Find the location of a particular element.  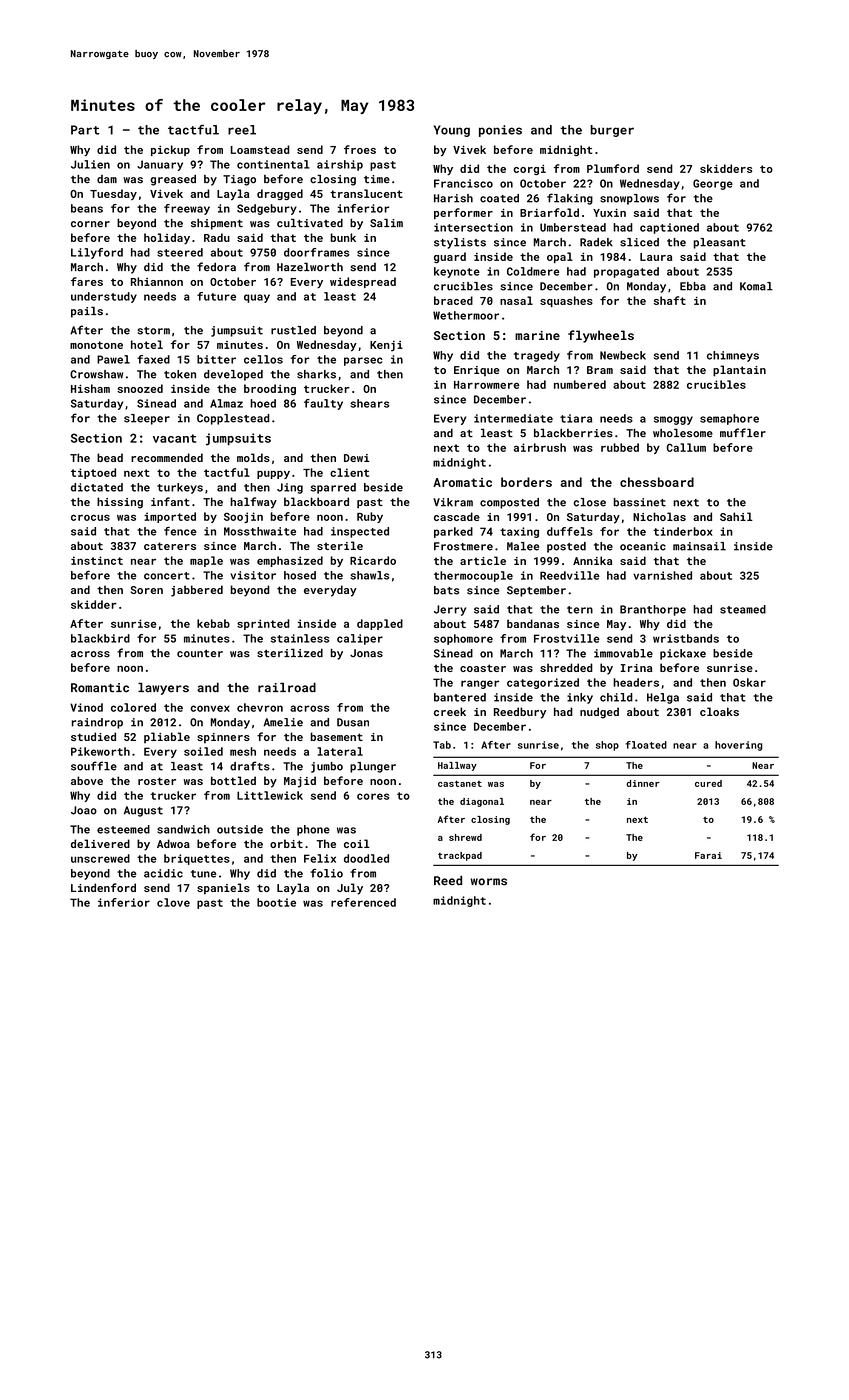

Young is located at coordinates (452, 131).
